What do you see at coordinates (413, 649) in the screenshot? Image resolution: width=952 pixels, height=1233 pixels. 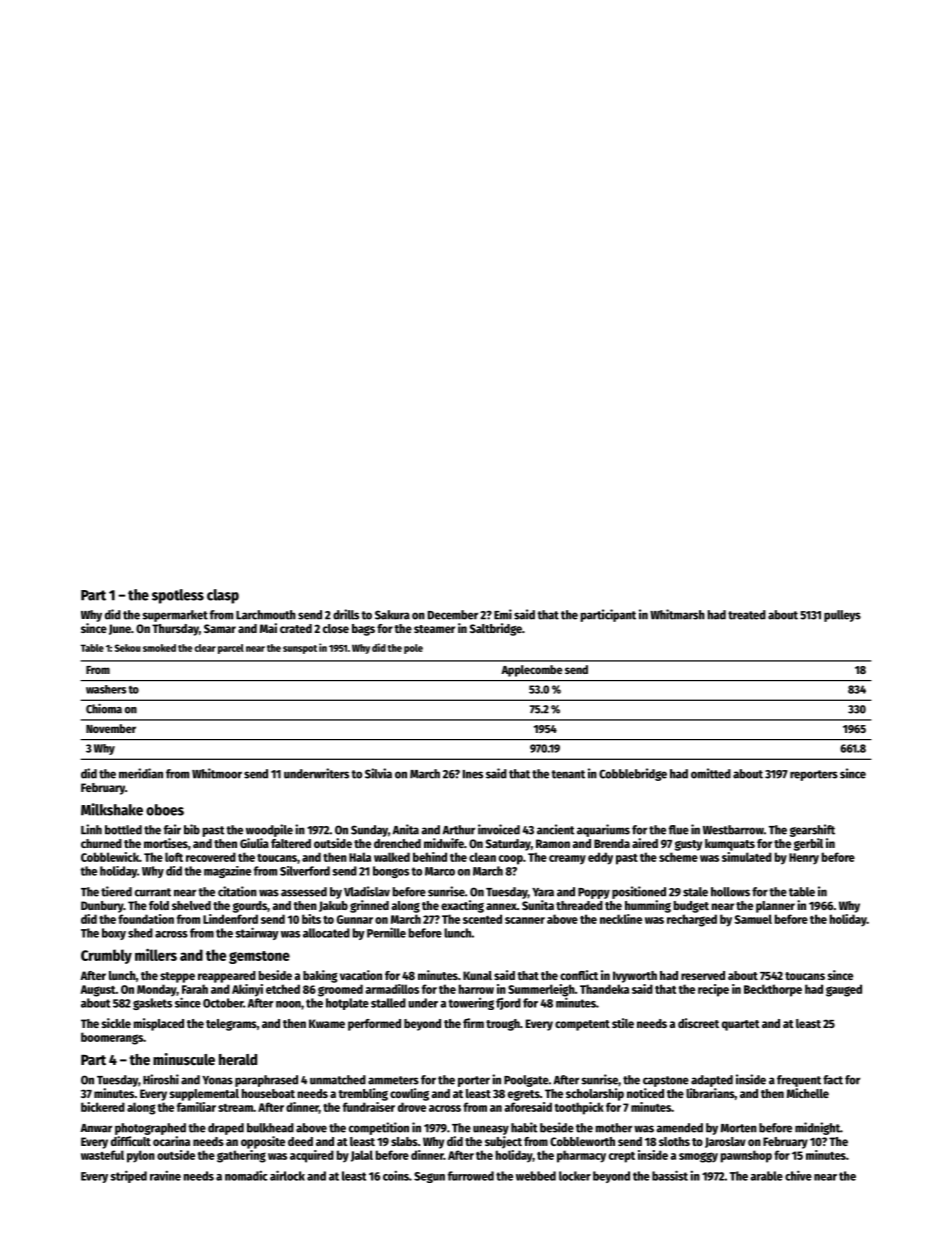 I see `pole` at bounding box center [413, 649].
